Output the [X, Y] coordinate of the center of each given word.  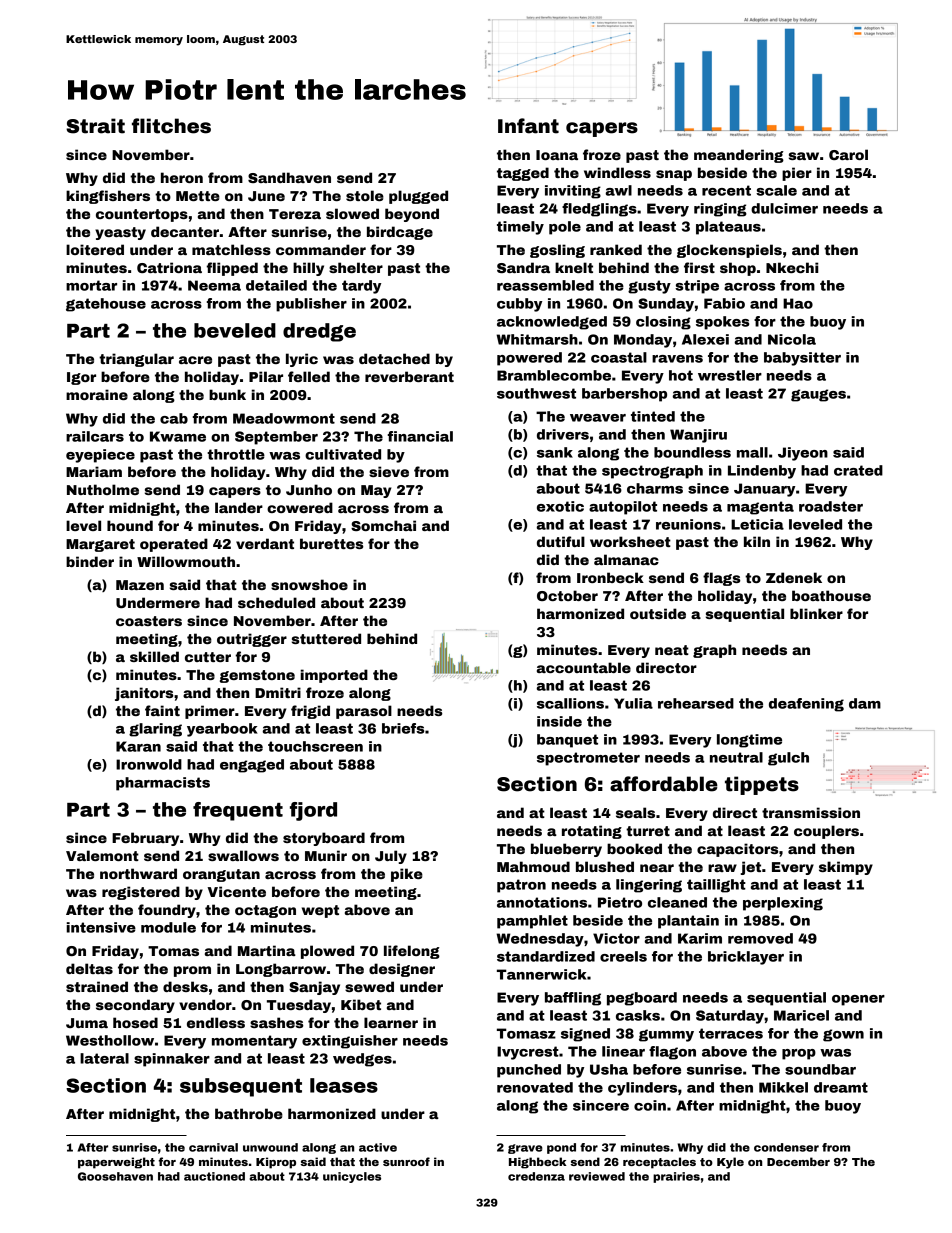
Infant [528, 126]
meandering [739, 156]
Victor [616, 938]
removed [760, 938]
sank [555, 452]
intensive [101, 927]
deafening [806, 705]
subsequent [241, 1087]
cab [174, 418]
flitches [171, 126]
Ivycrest [528, 1053]
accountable [584, 667]
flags [721, 579]
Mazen [140, 585]
